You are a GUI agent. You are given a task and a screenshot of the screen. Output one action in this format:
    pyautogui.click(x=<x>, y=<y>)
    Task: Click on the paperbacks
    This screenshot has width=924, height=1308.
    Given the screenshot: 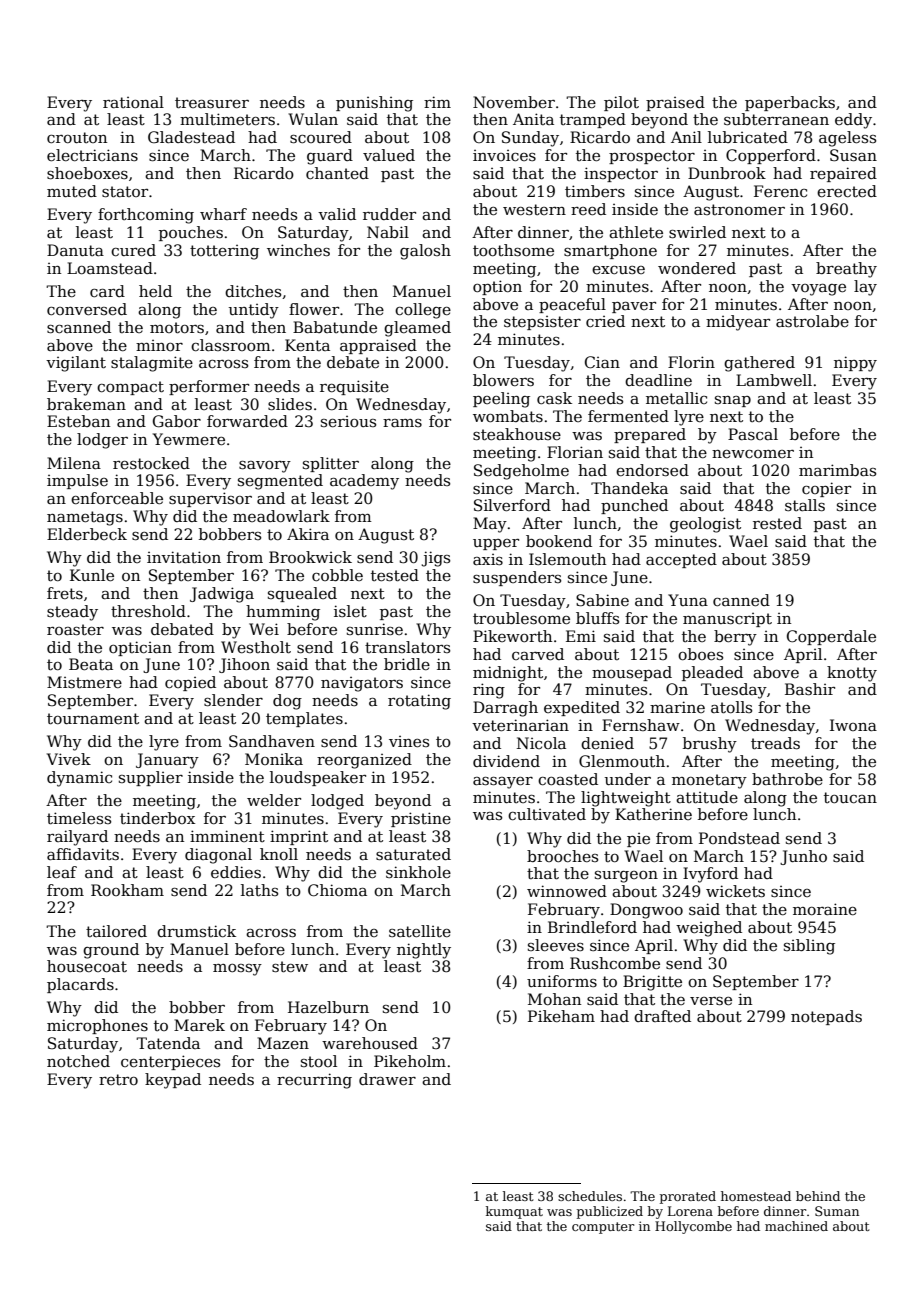 What is the action you would take?
    pyautogui.click(x=790, y=103)
